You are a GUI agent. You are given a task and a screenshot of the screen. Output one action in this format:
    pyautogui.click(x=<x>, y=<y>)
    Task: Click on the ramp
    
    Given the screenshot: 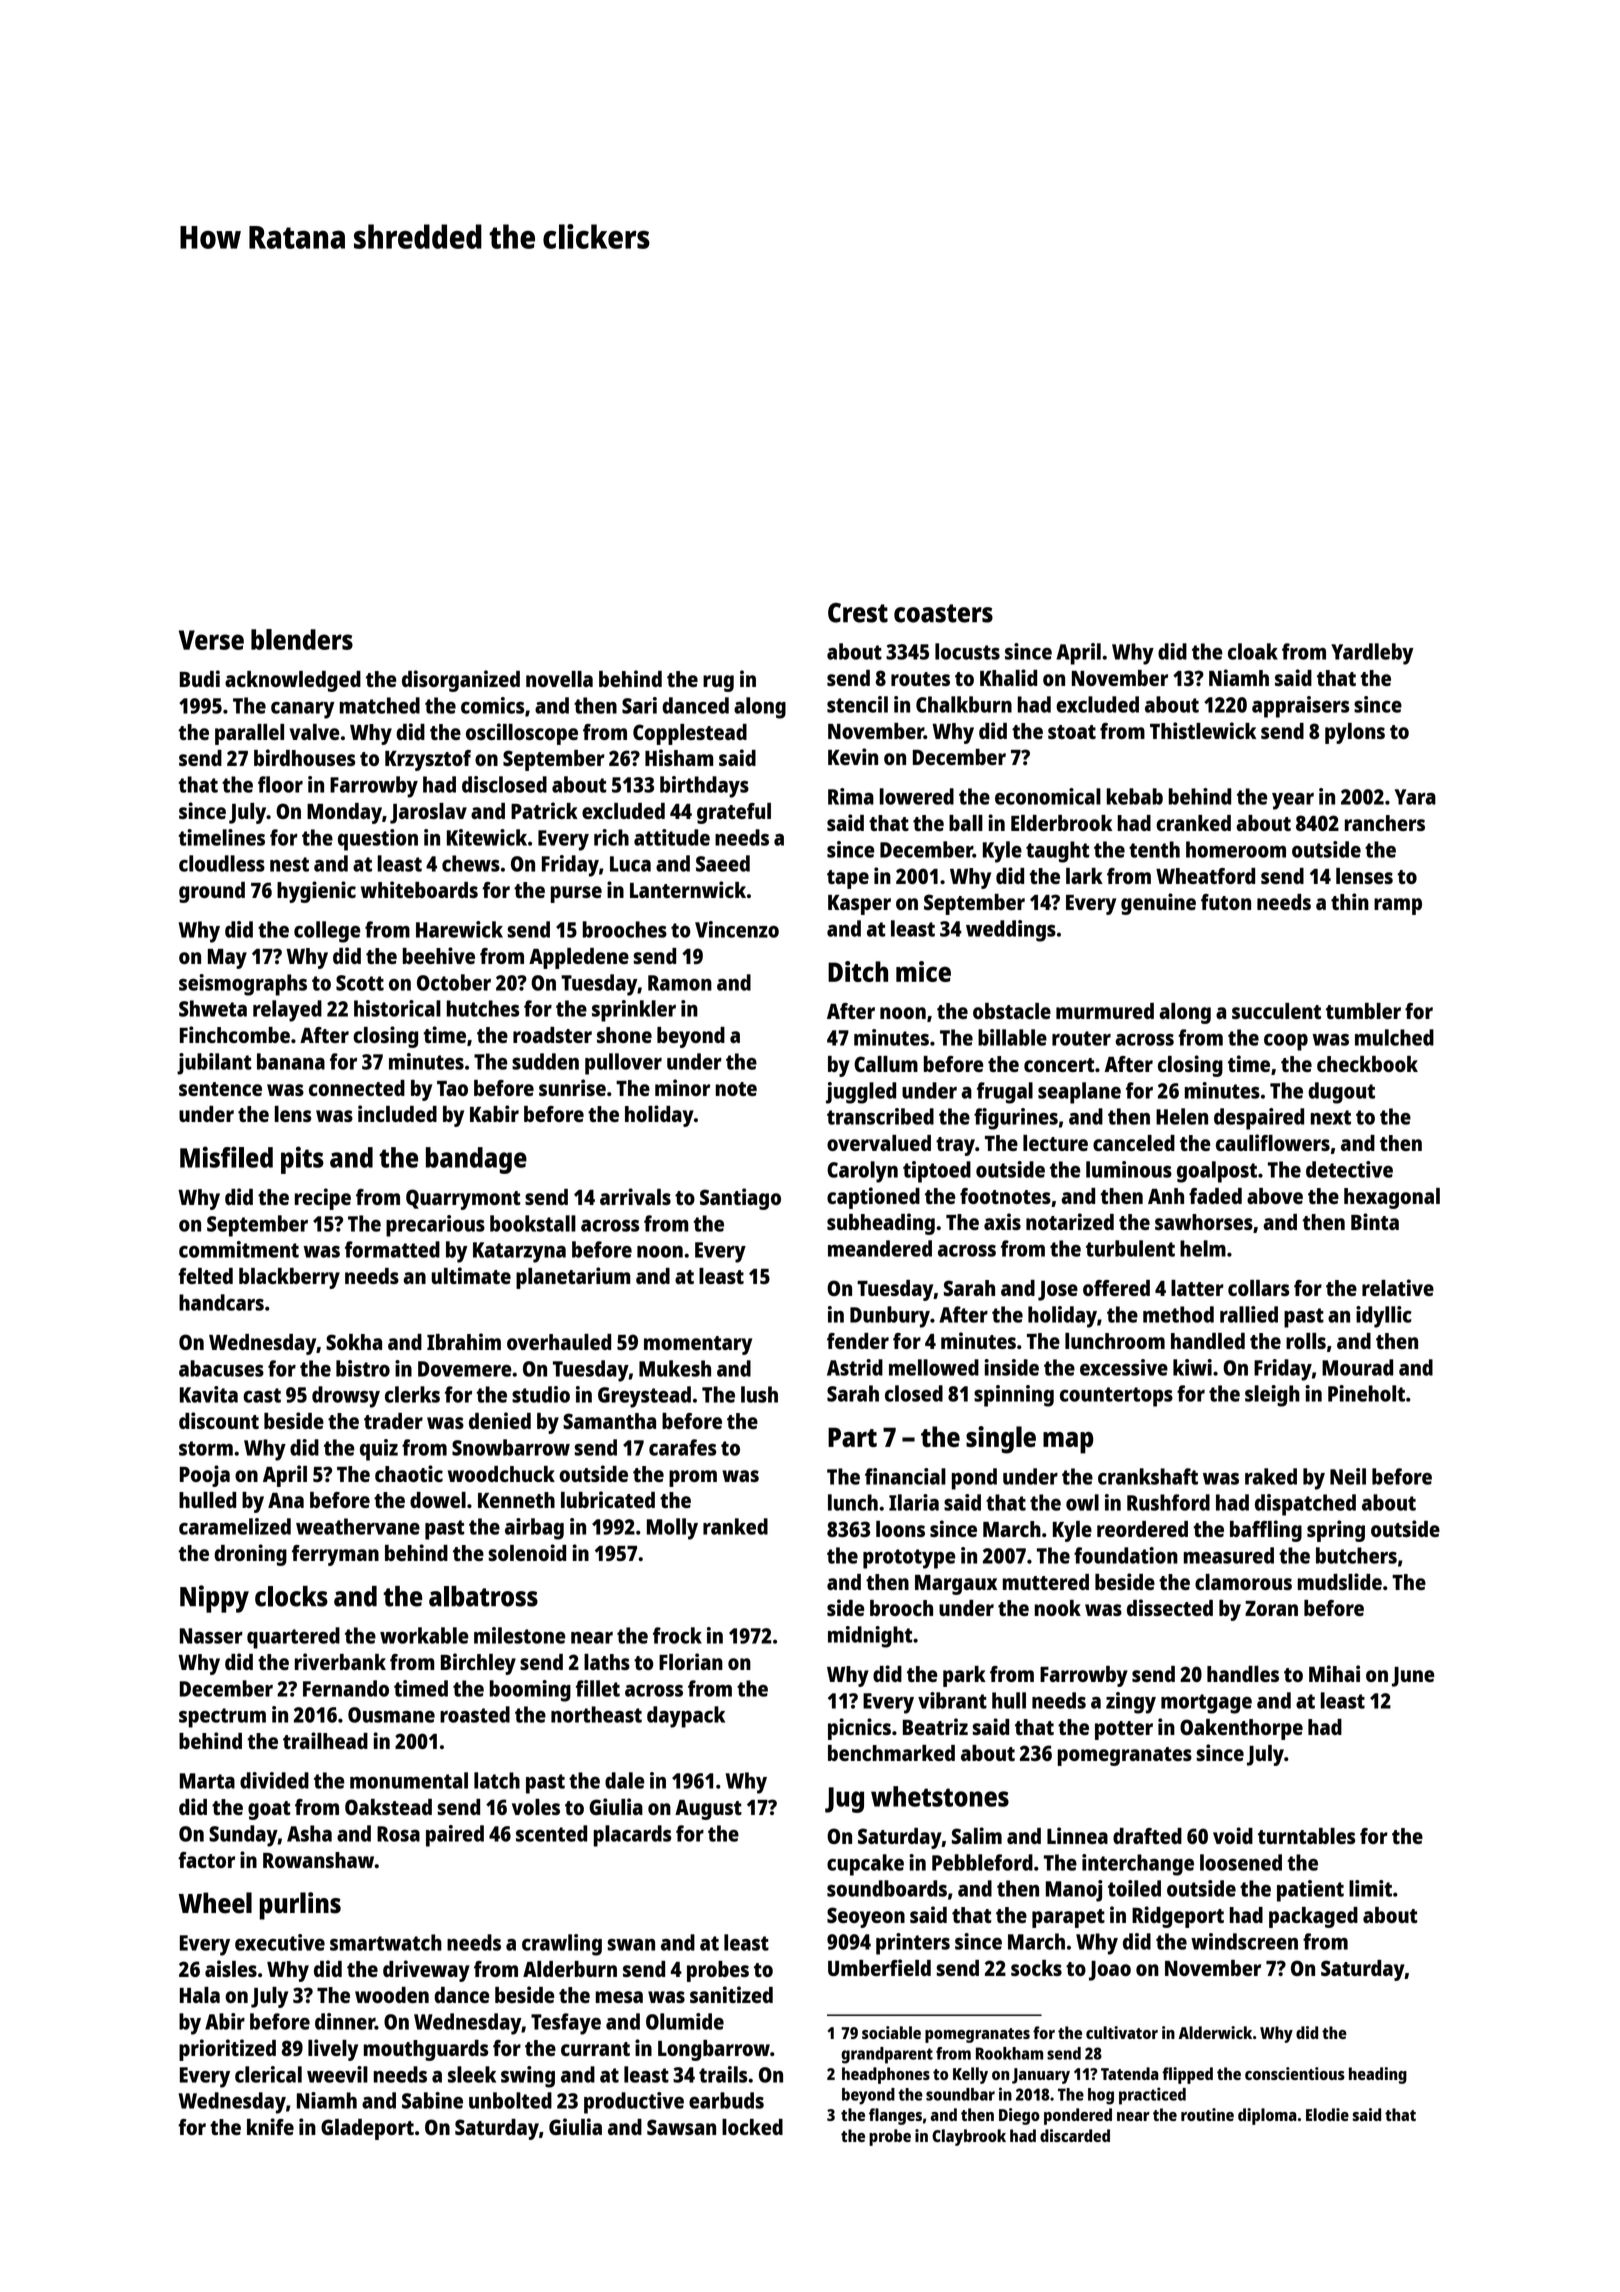 What is the action you would take?
    pyautogui.click(x=1398, y=906)
